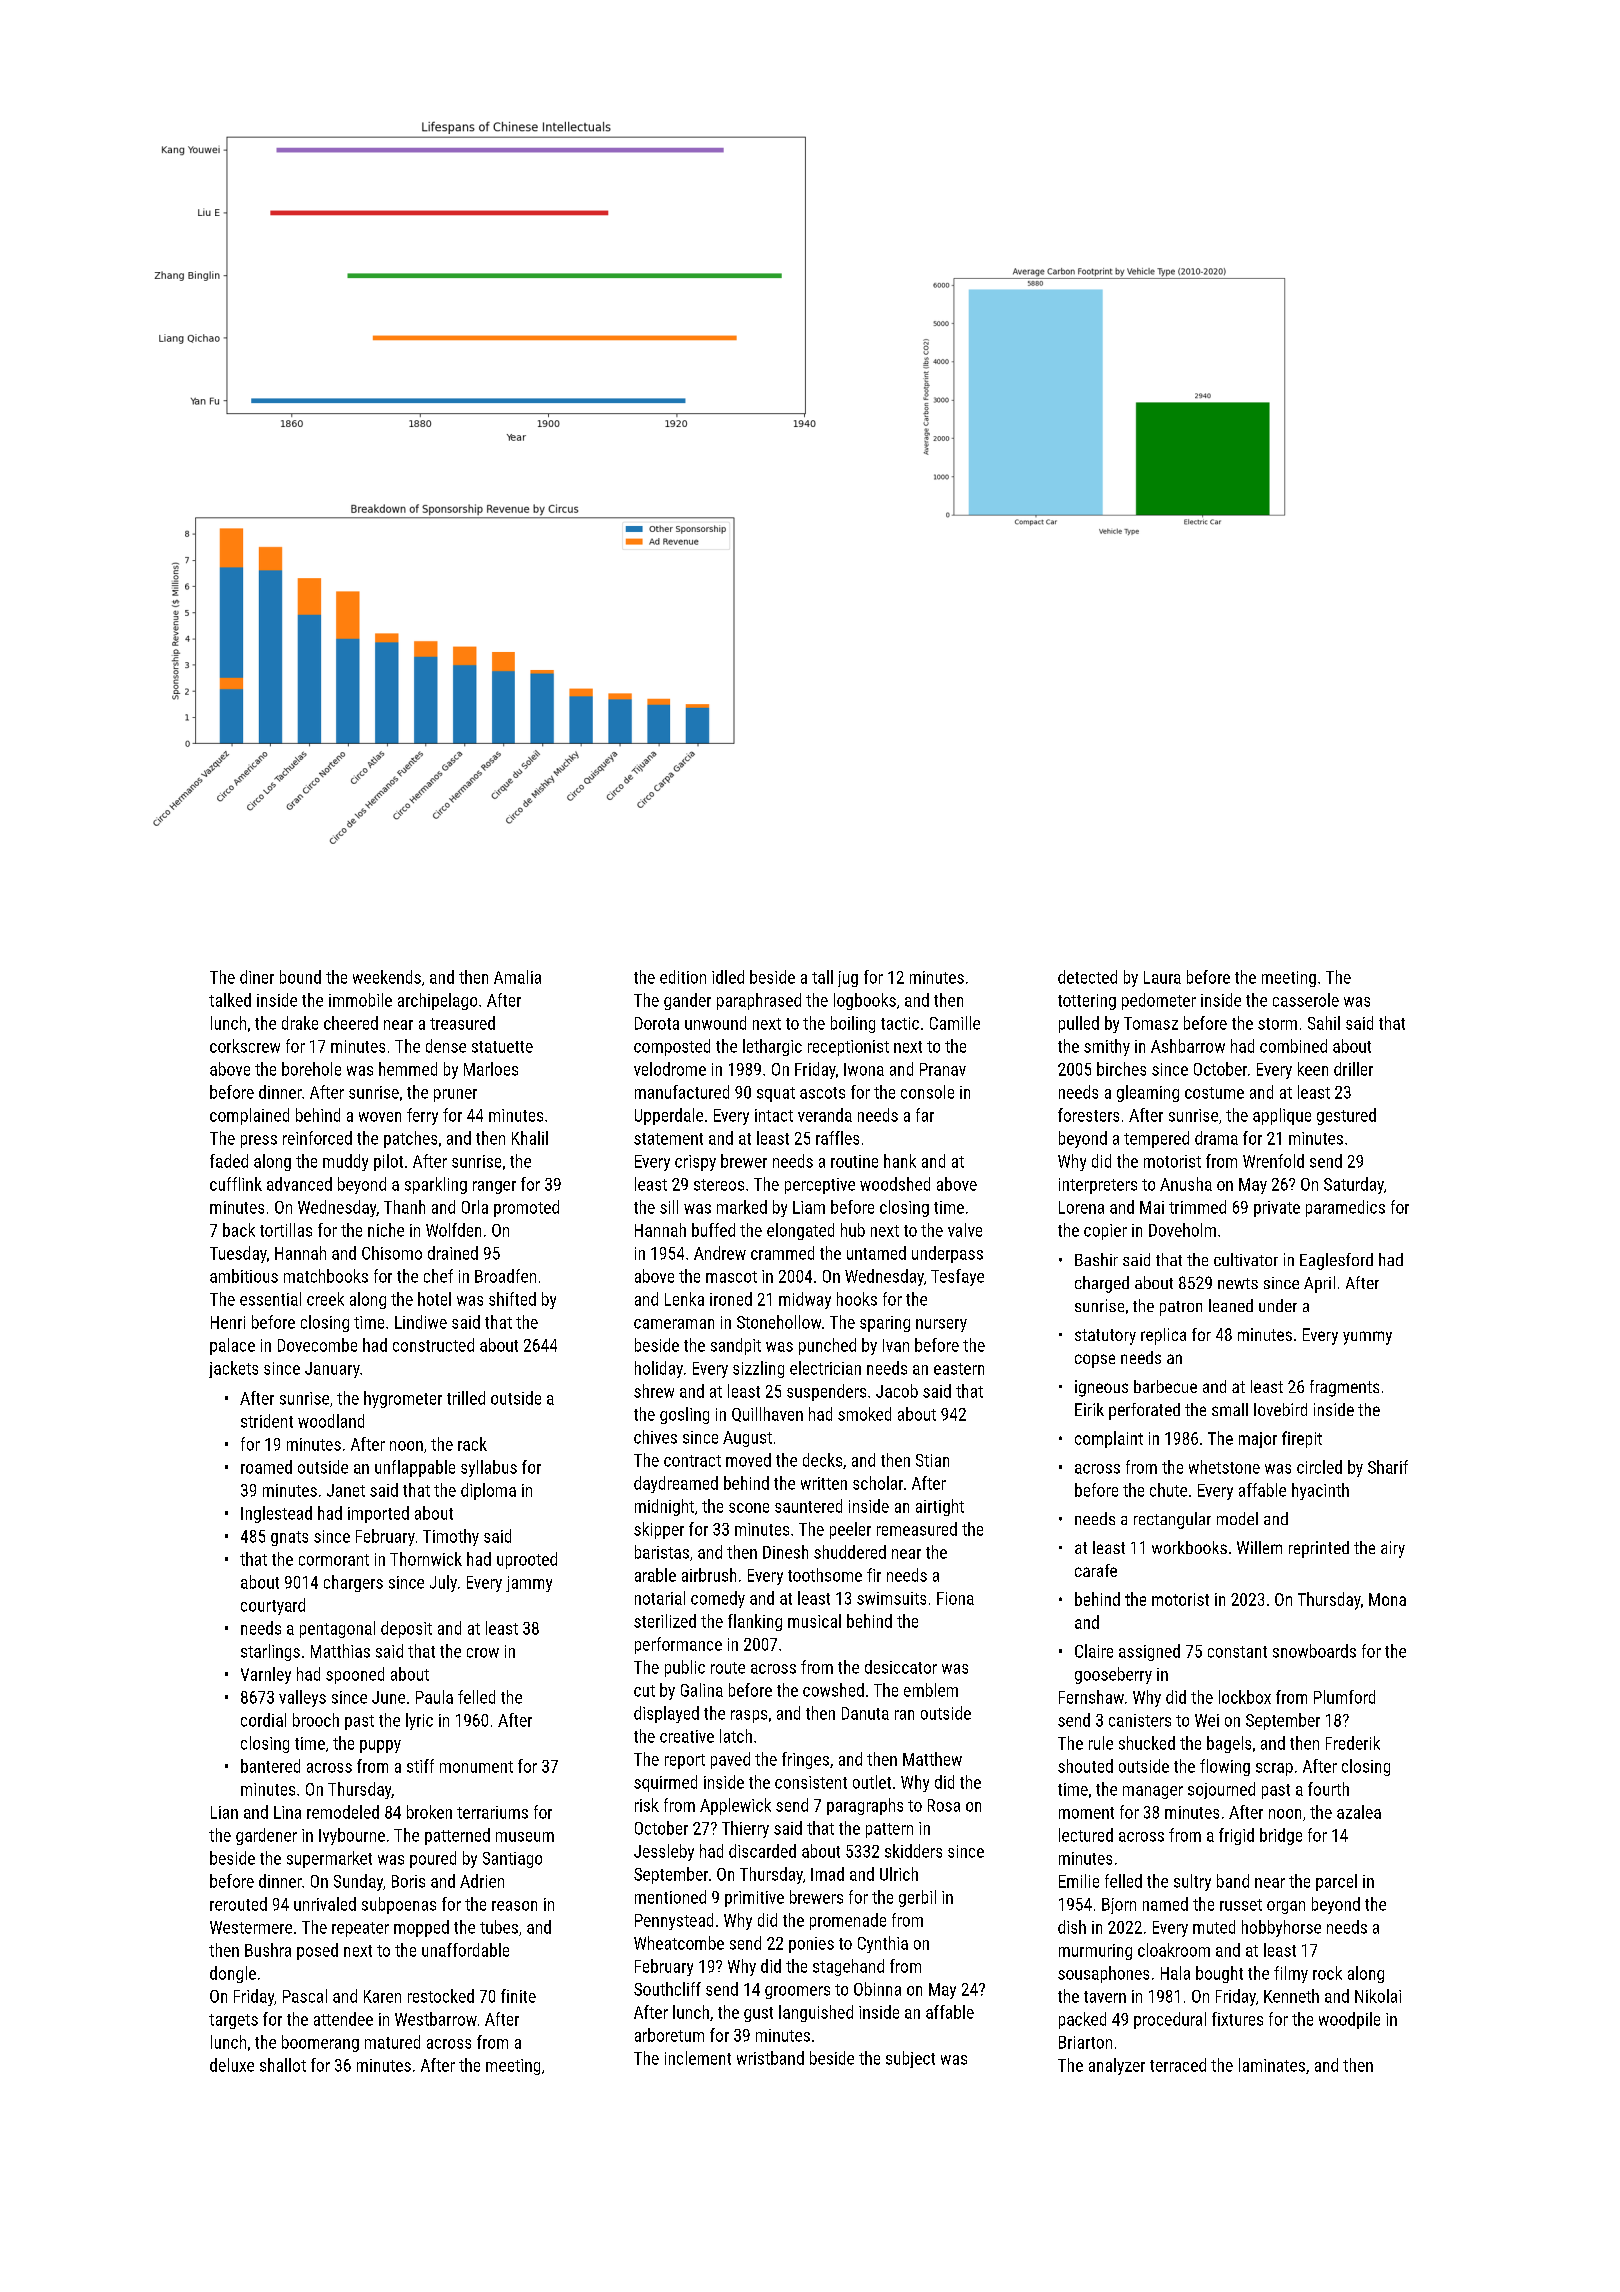 The width and height of the document is (1620, 2292). Describe the element at coordinates (1345, 1208) in the document. I see `paramedics` at that location.
